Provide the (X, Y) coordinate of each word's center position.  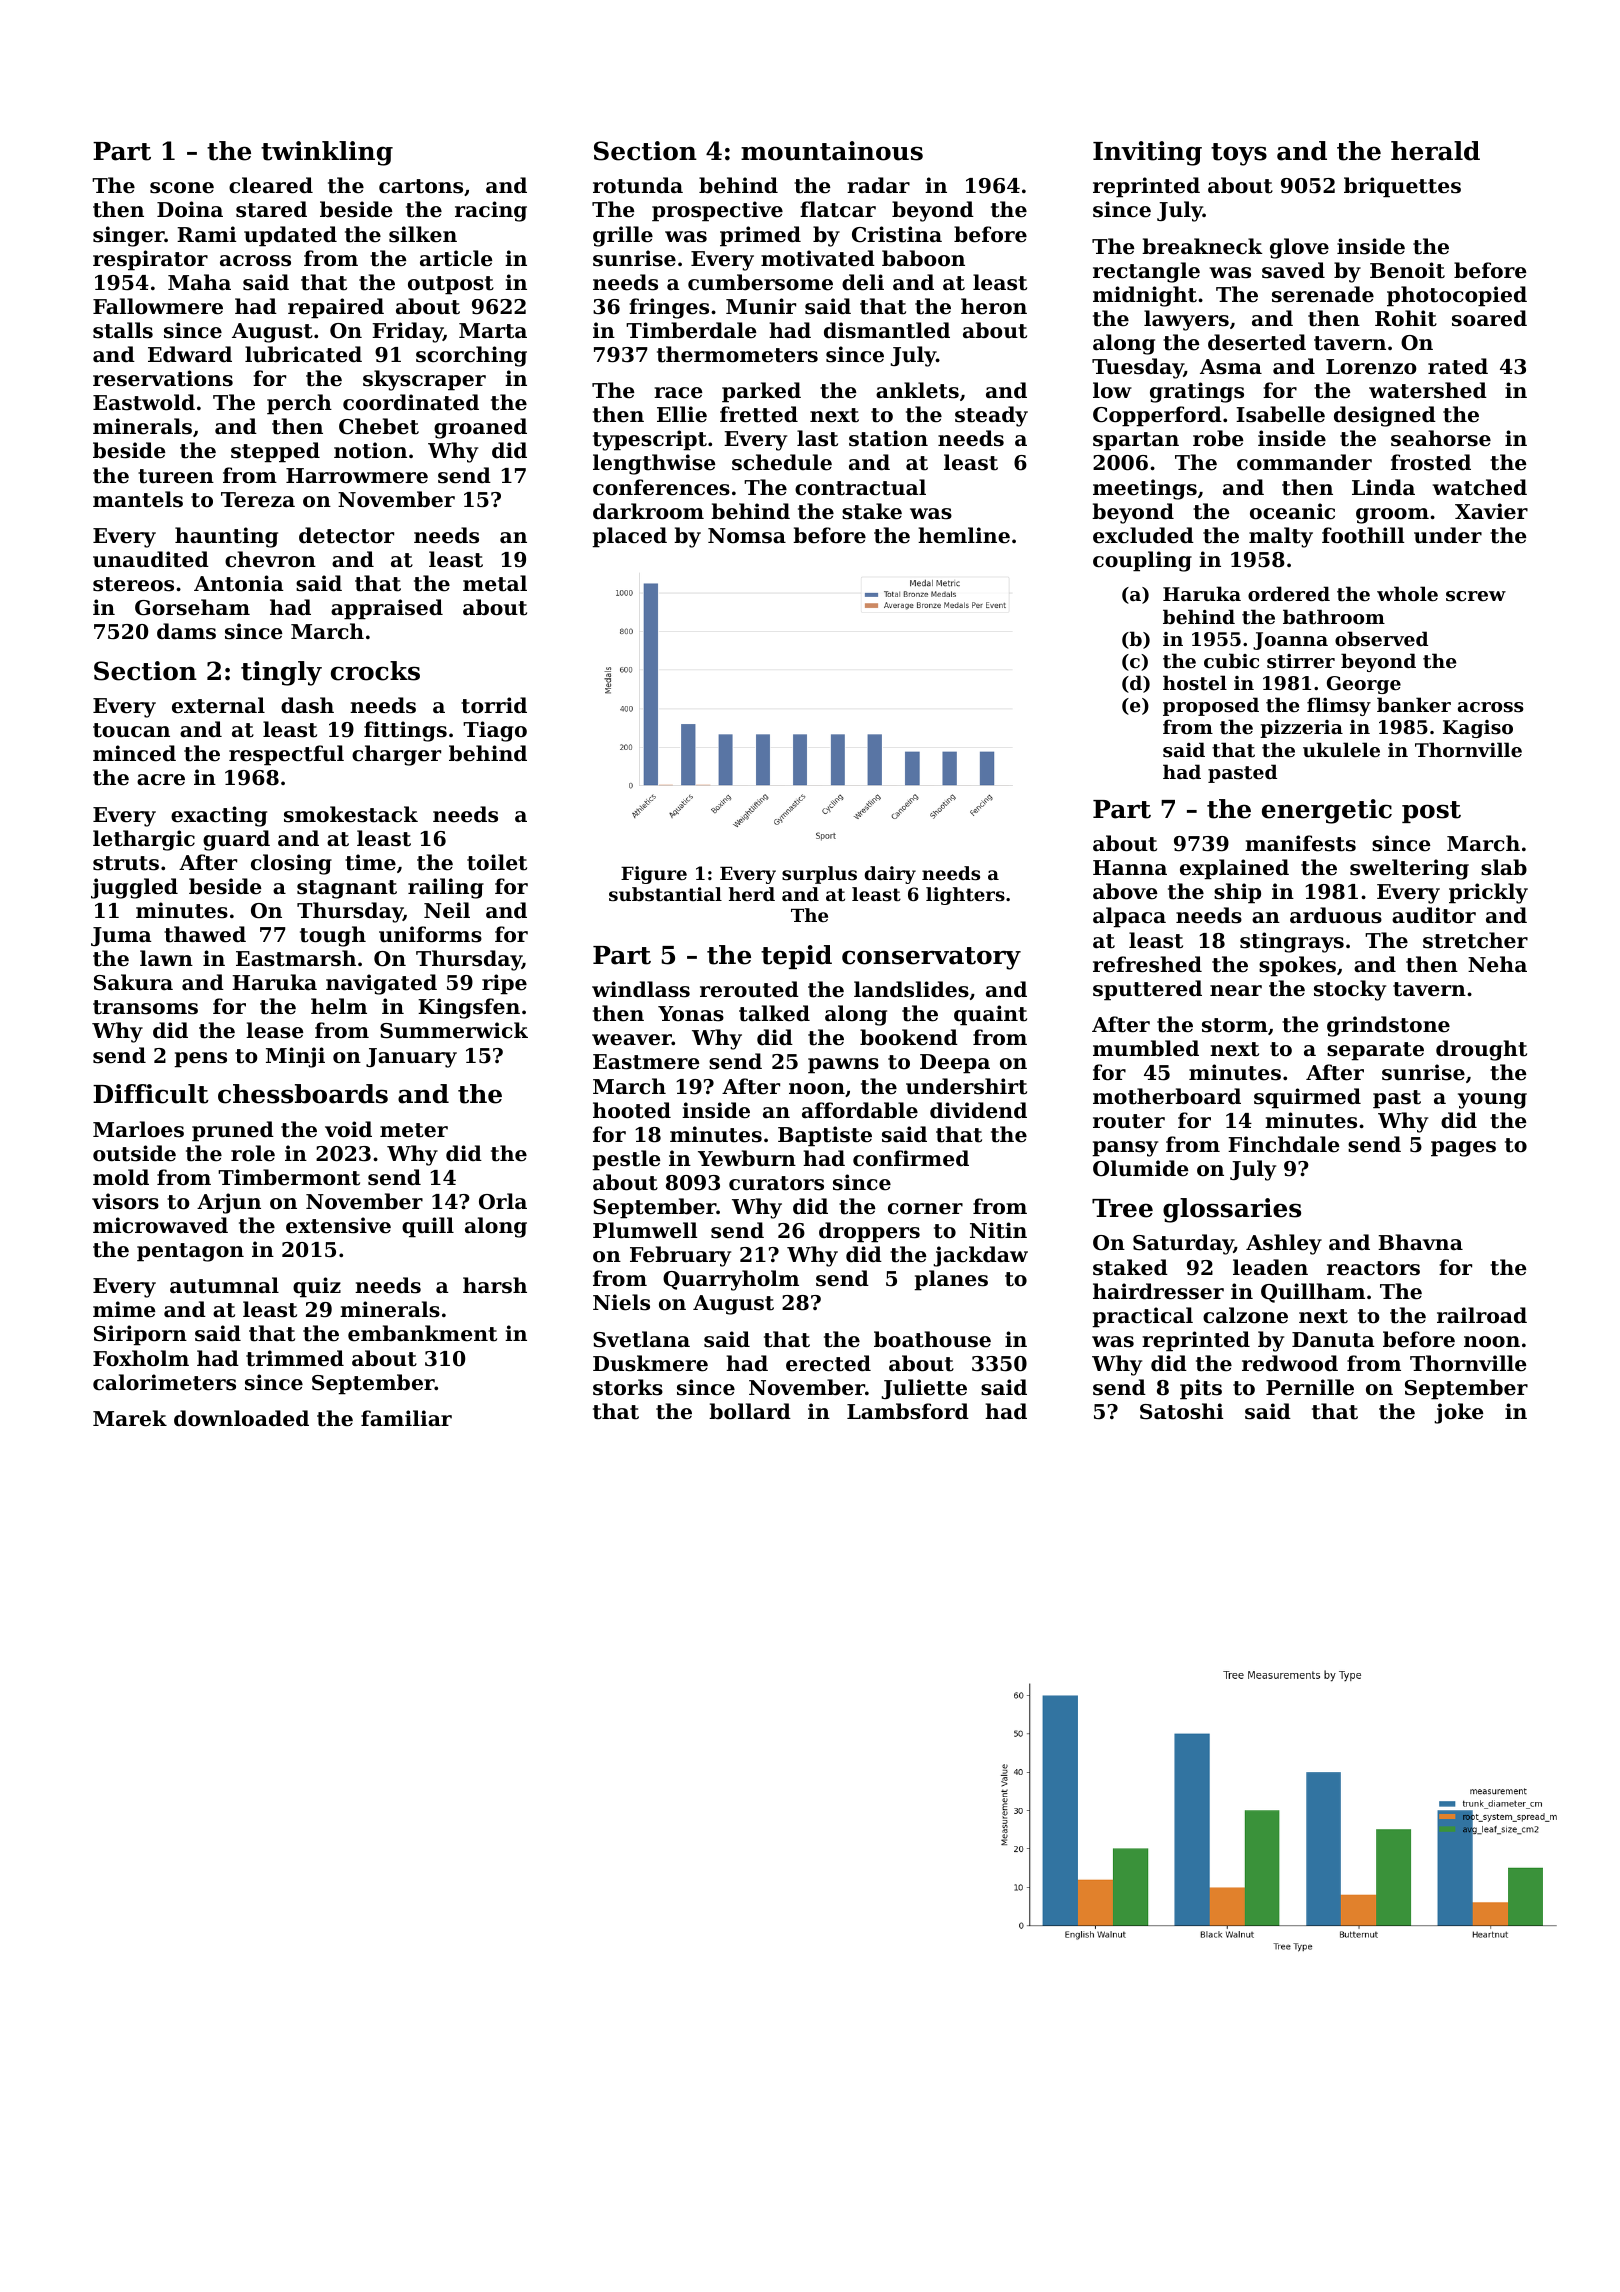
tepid (796, 957)
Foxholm (141, 1358)
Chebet (379, 426)
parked (761, 392)
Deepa (955, 1064)
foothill (1363, 535)
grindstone (1388, 1026)
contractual (860, 487)
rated (1458, 366)
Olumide (1140, 1168)
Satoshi (1181, 1411)
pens (200, 1060)
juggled (134, 888)
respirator (150, 260)
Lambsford (908, 1411)
